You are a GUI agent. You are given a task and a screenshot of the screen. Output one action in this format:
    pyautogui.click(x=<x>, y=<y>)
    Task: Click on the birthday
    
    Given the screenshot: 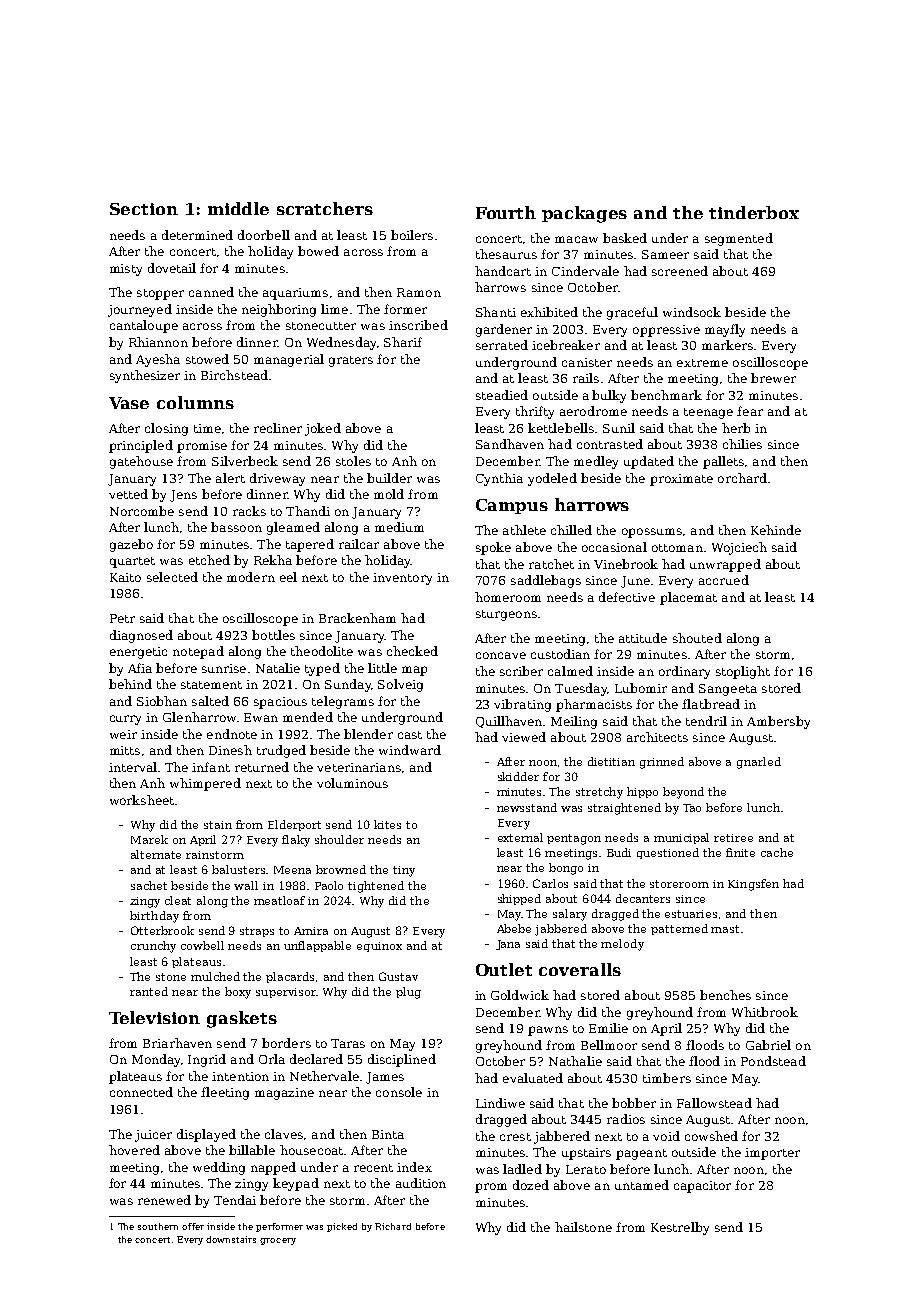 What is the action you would take?
    pyautogui.click(x=154, y=917)
